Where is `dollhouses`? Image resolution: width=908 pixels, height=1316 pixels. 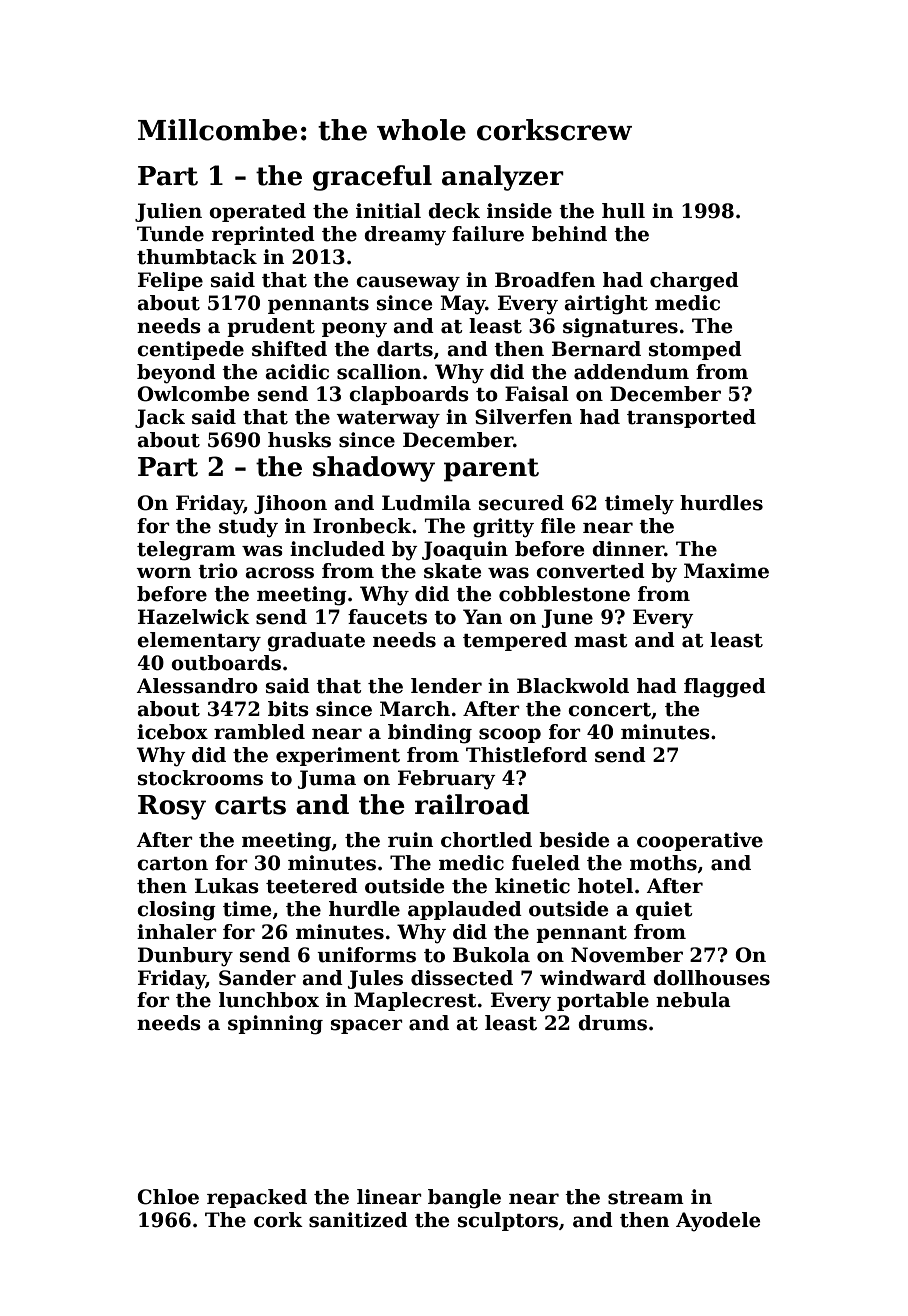 dollhouses is located at coordinates (711, 978).
